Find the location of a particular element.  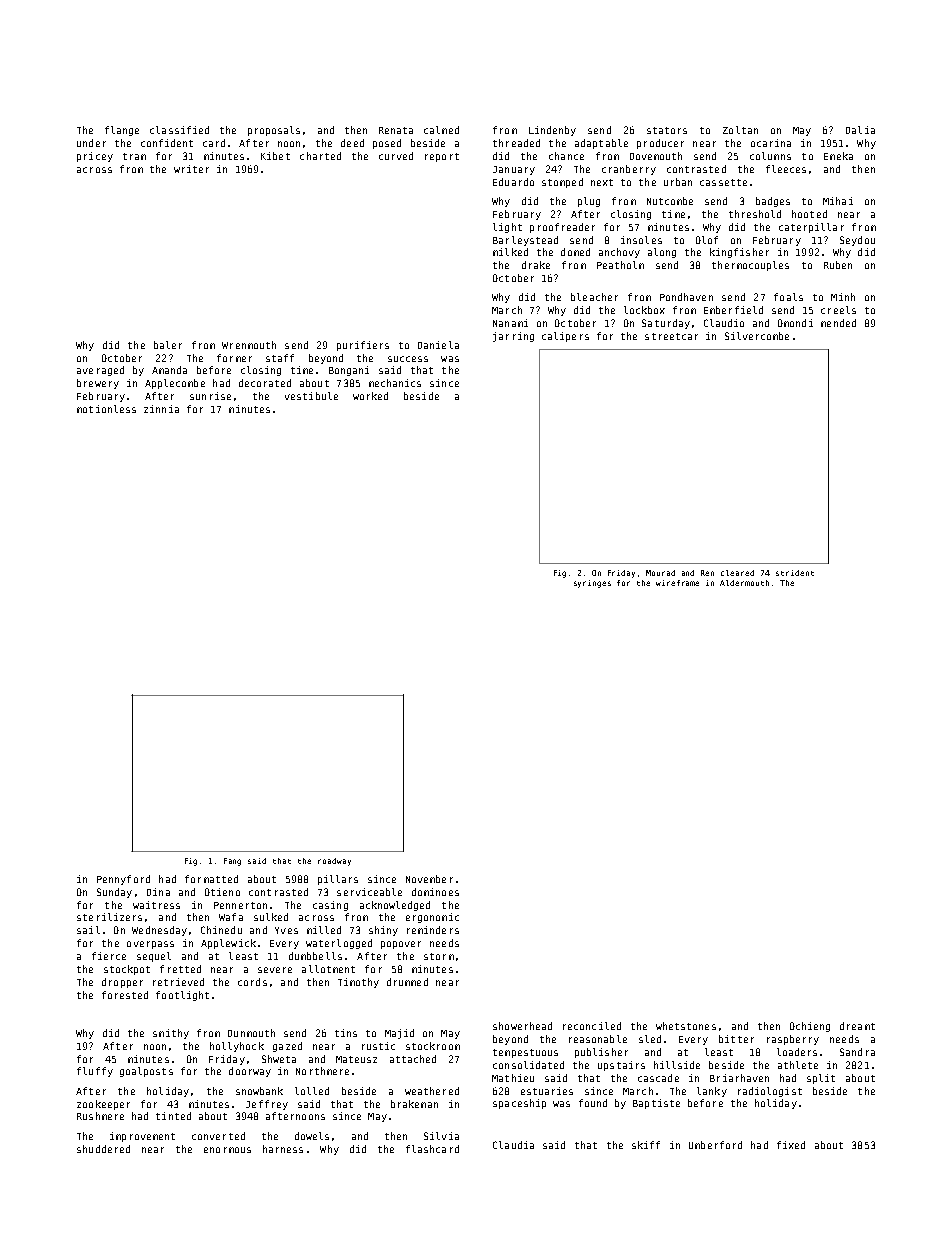

Lindenby is located at coordinates (552, 131).
